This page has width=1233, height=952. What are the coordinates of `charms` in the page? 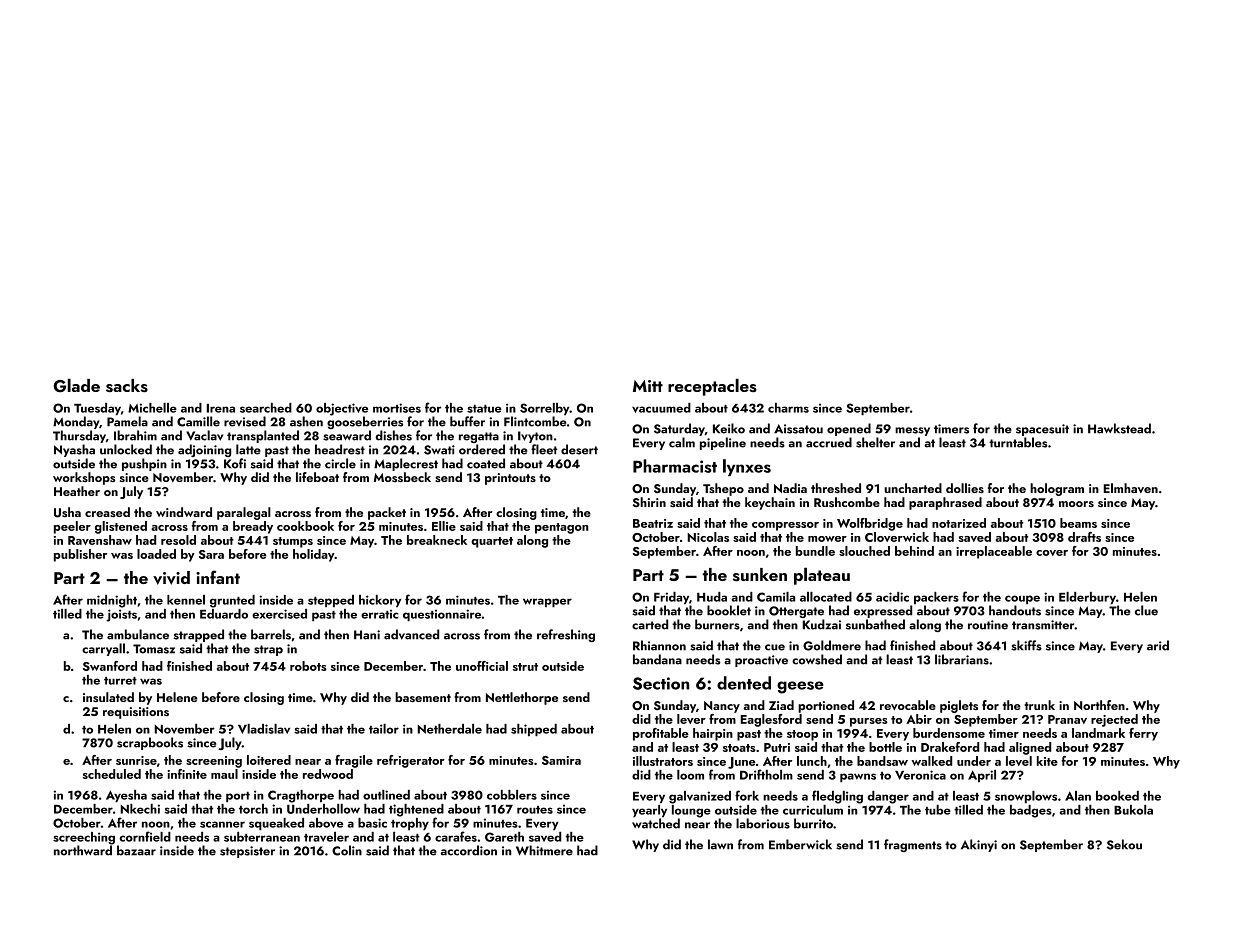 It's located at (788, 408).
